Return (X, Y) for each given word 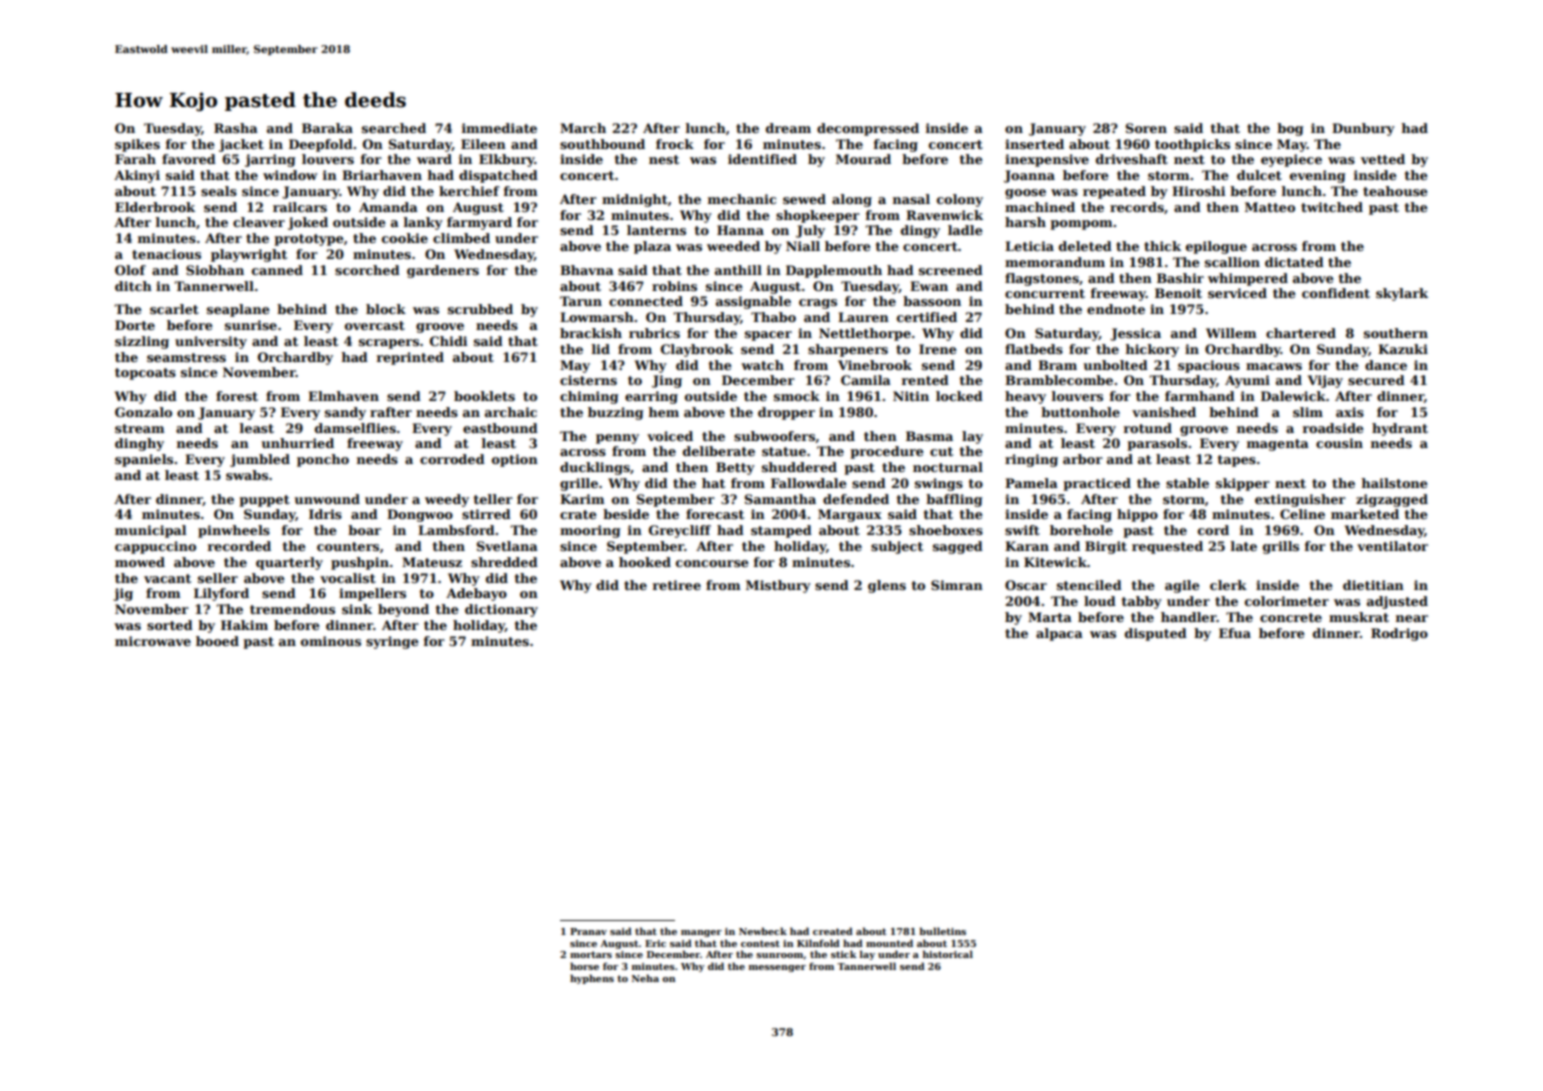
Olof (130, 270)
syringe (392, 642)
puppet (264, 501)
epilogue (1216, 247)
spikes (137, 145)
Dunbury (1363, 129)
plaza (652, 247)
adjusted (1397, 602)
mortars (591, 954)
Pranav (588, 931)
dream (788, 128)
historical (948, 954)
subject (897, 547)
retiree (677, 585)
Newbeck (763, 931)
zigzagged (1392, 500)
